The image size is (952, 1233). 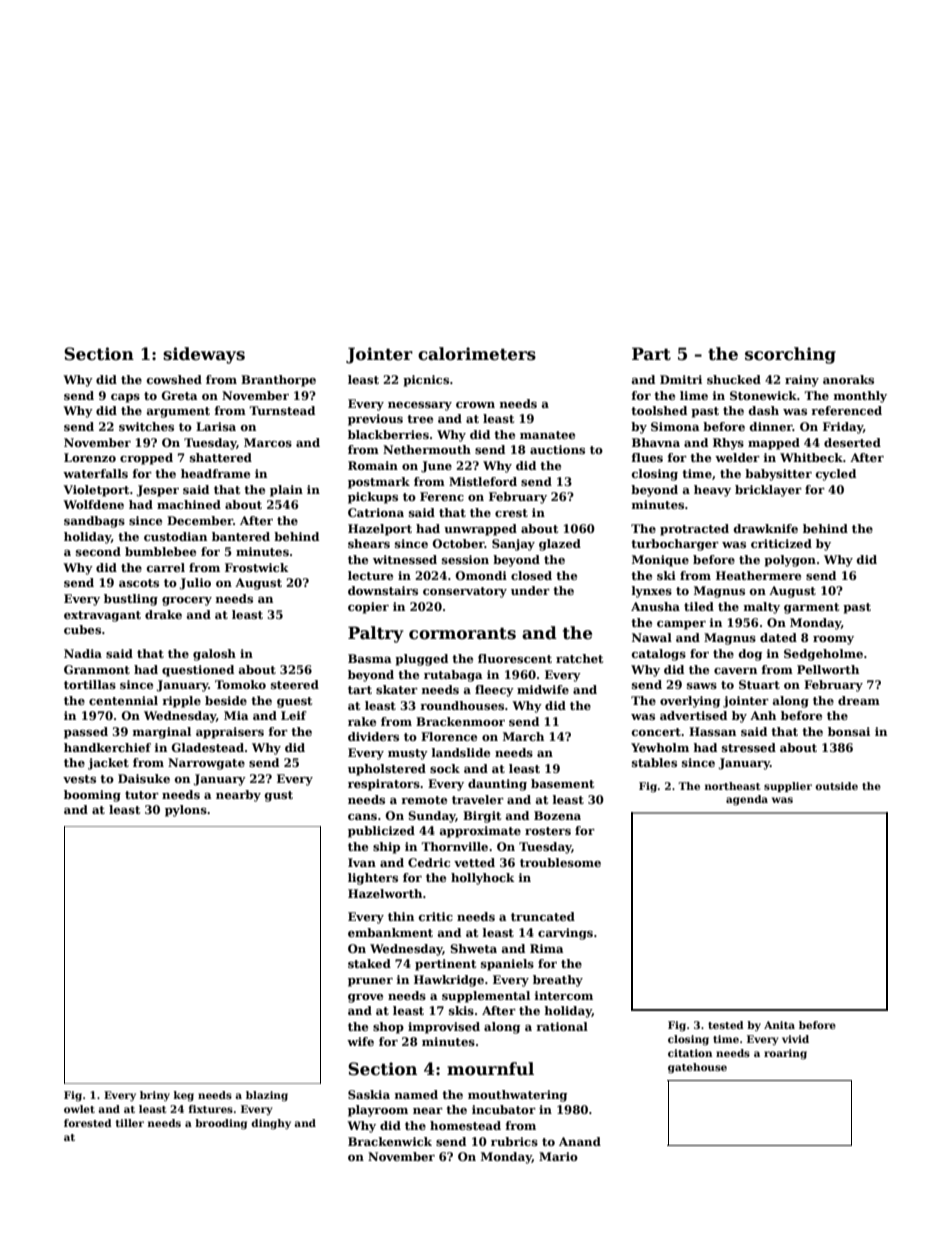 I want to click on galosh, so click(x=214, y=655).
